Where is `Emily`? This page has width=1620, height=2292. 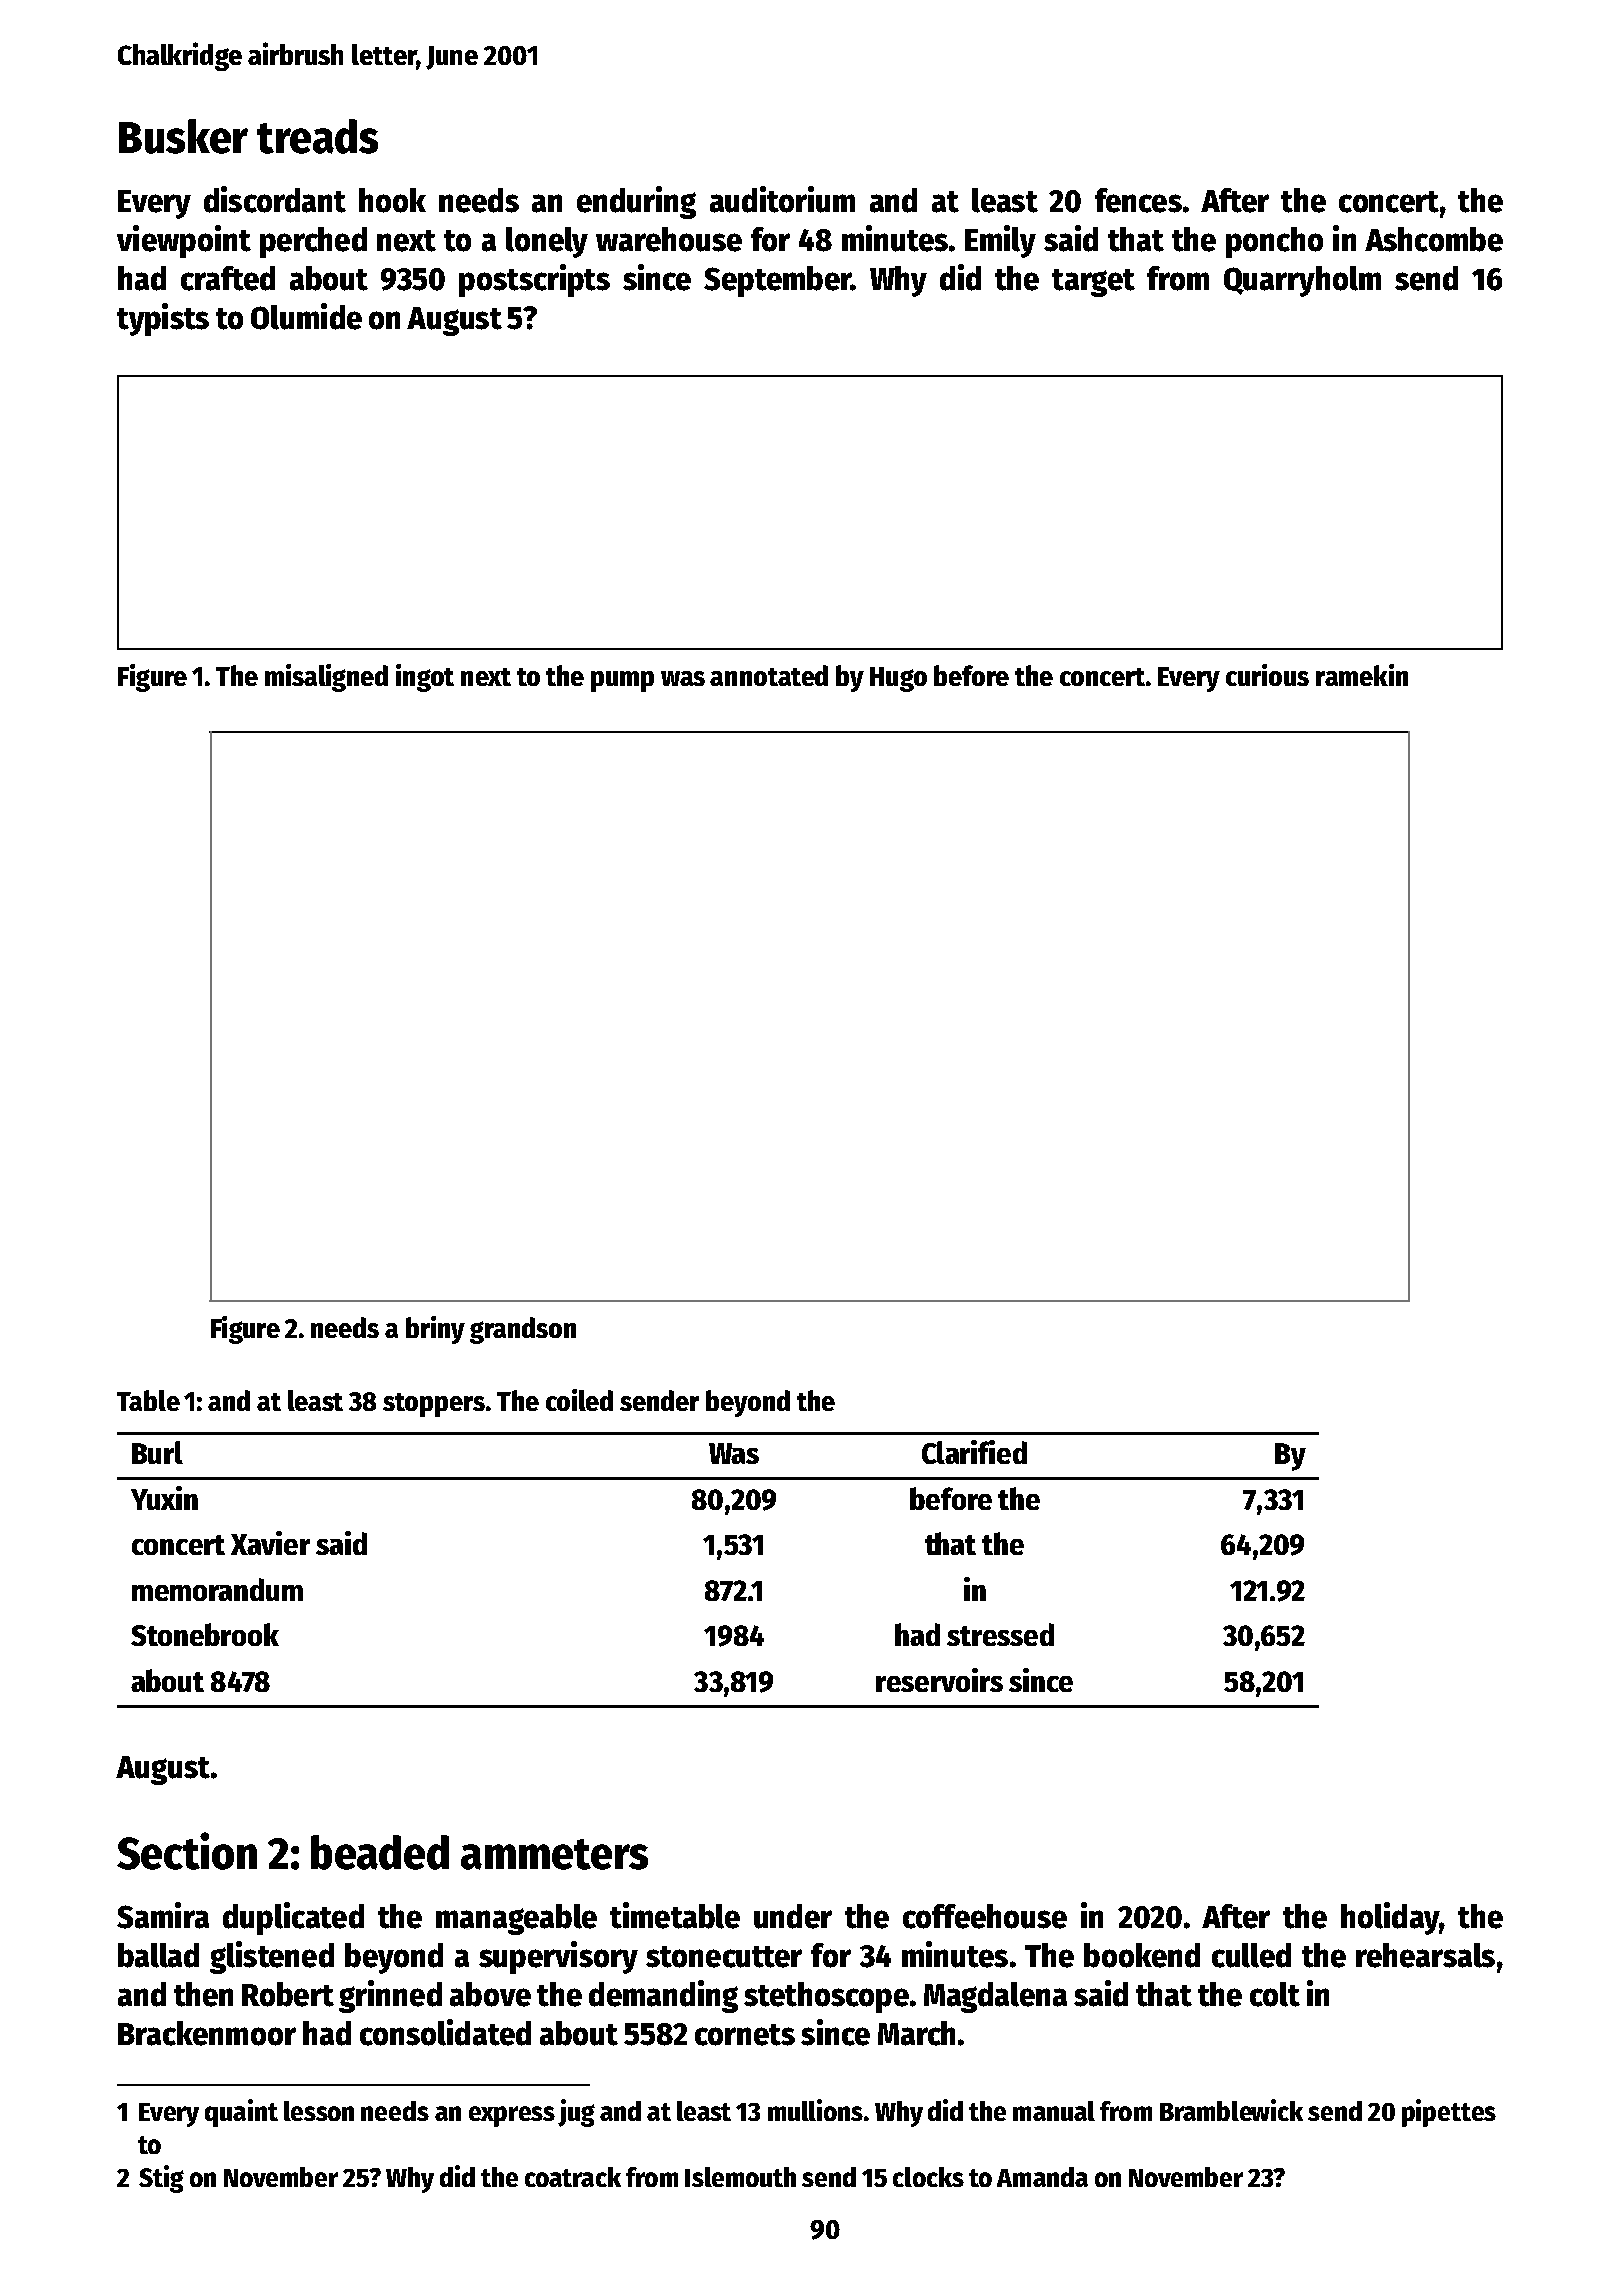
Emily is located at coordinates (1000, 241).
